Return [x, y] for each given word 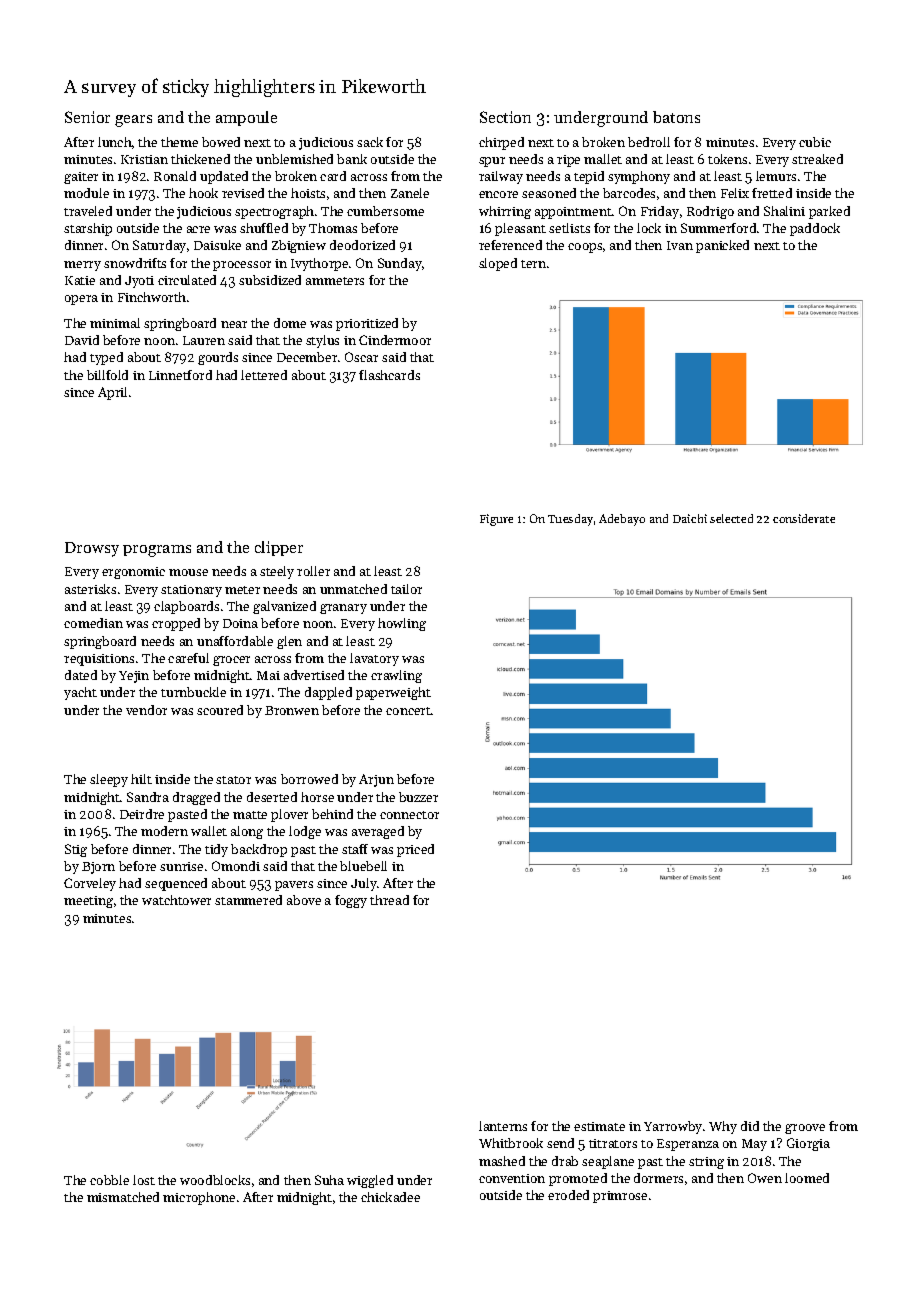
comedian [93, 623]
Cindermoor [395, 340]
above [304, 900]
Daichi [690, 518]
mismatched [123, 1197]
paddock [815, 229]
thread [389, 900]
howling [402, 624]
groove [805, 1129]
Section [505, 117]
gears [133, 121]
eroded [568, 1195]
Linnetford [180, 375]
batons [676, 117]
